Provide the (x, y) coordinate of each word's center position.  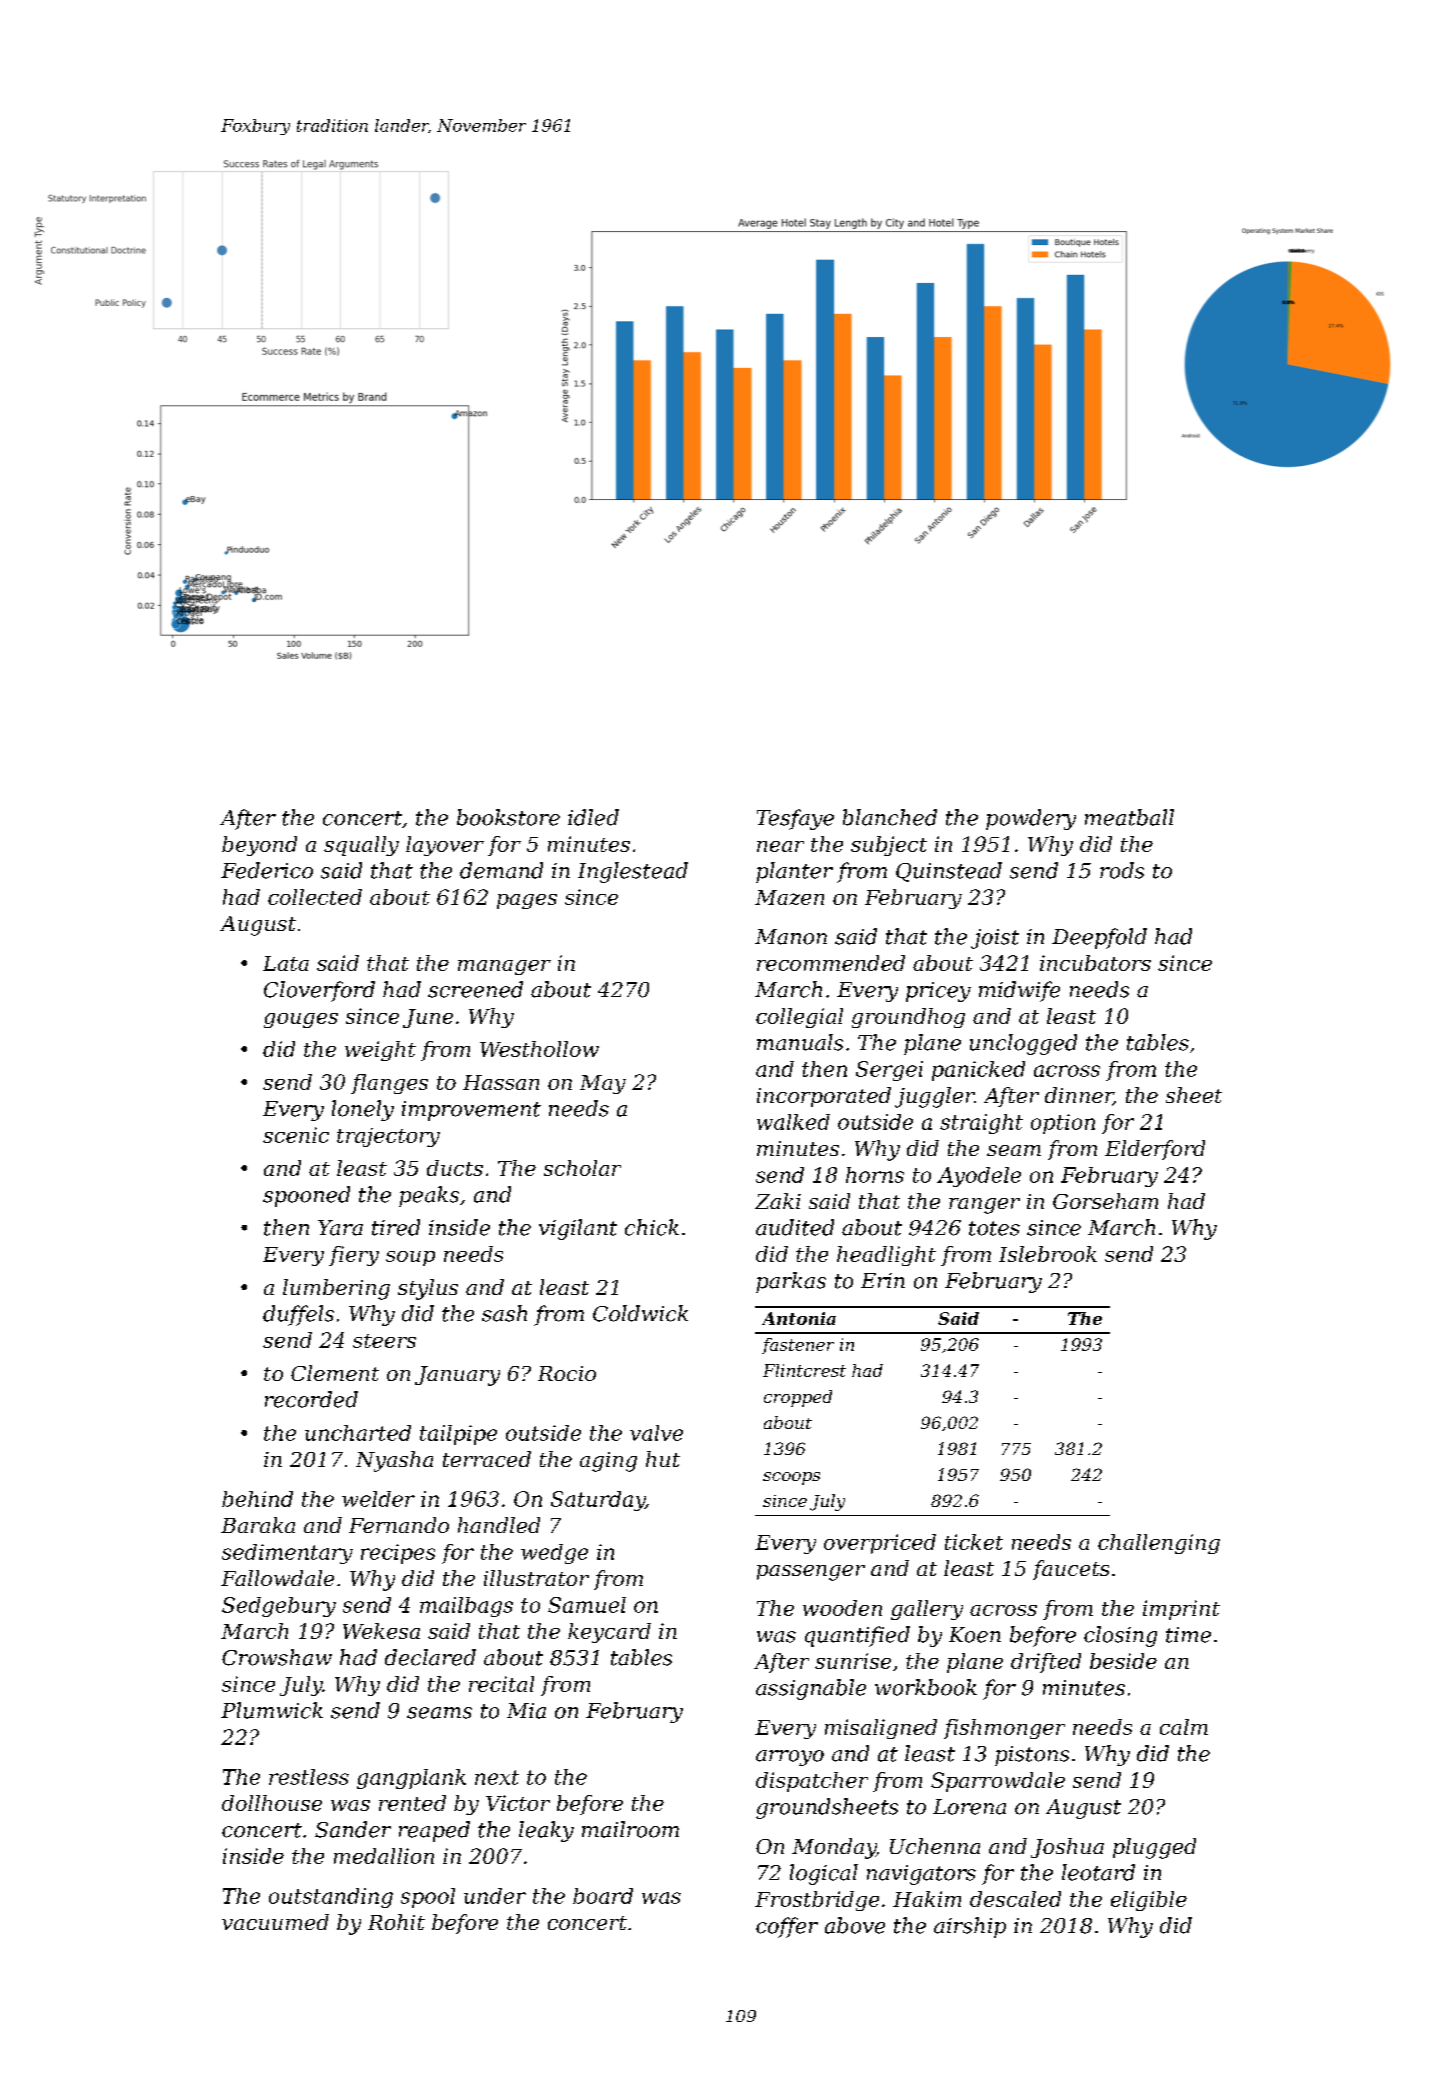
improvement (471, 1111)
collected (315, 897)
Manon (791, 937)
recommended (831, 963)
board (603, 1896)
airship (970, 1927)
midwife (1019, 991)
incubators (1095, 963)
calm (1184, 1727)
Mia (526, 1711)
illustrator (536, 1578)
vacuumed (275, 1922)
